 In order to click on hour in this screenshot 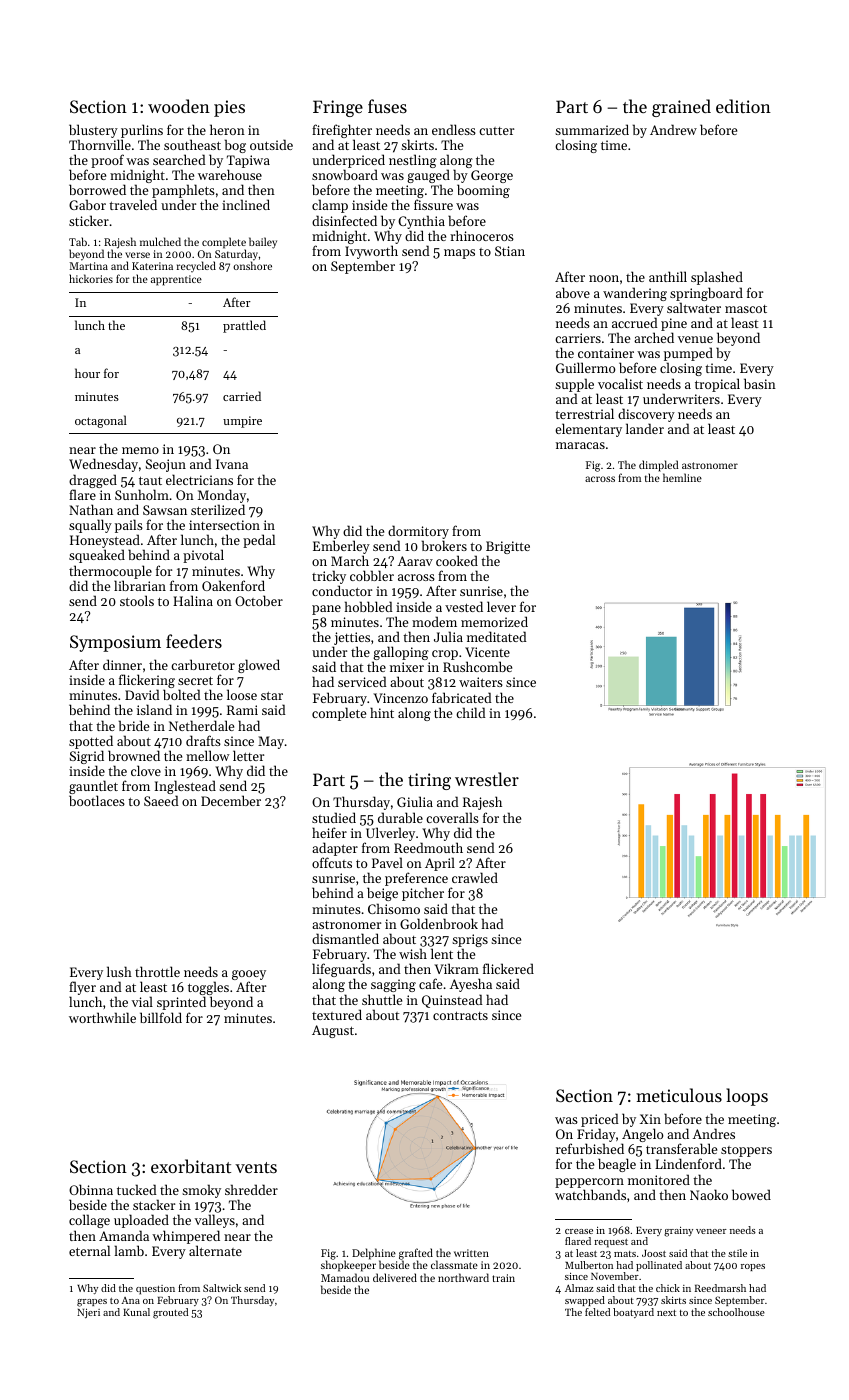, I will do `click(87, 373)`.
